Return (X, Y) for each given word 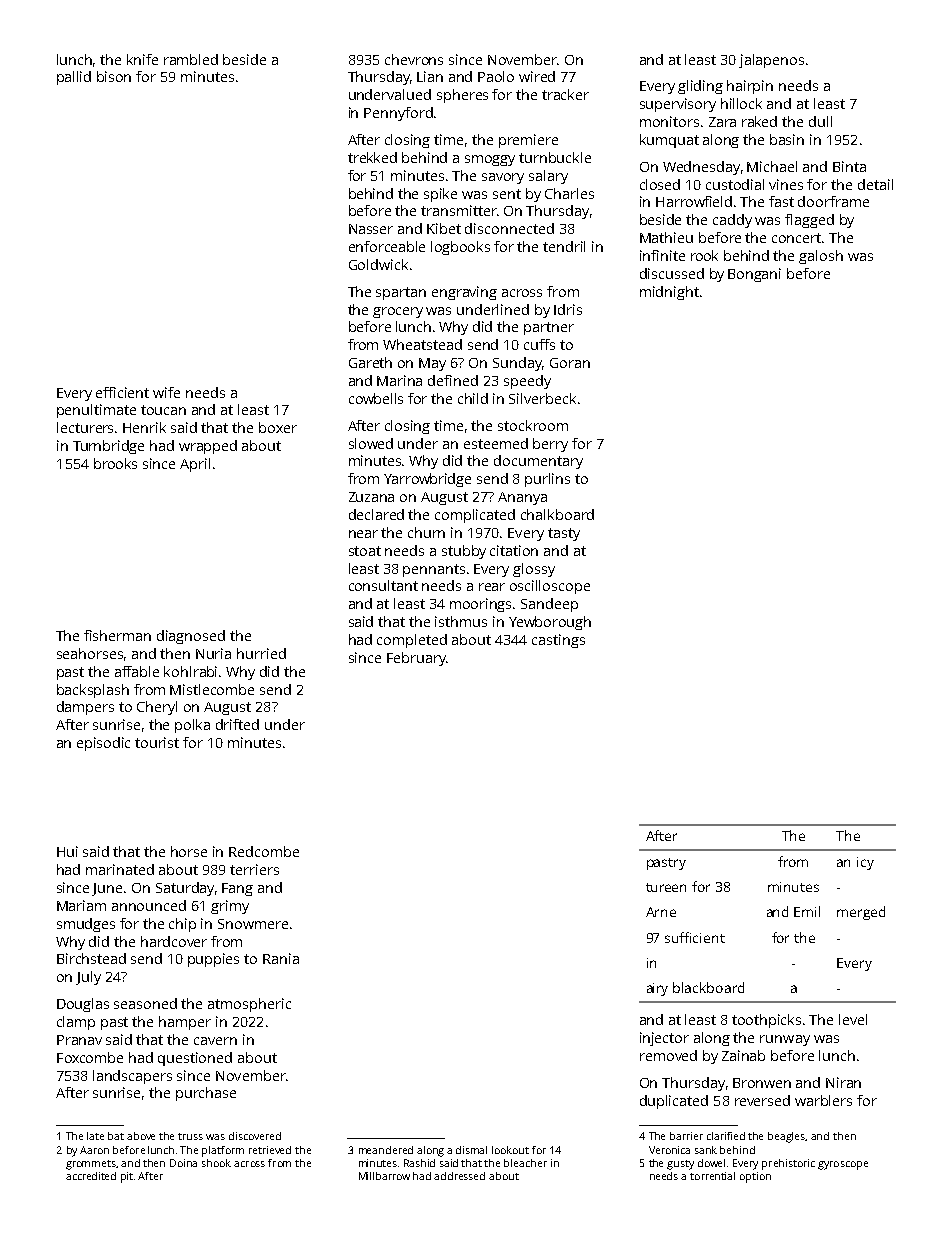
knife (142, 59)
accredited (91, 1176)
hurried (261, 653)
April (195, 465)
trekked (372, 157)
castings (558, 641)
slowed (371, 443)
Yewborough (550, 623)
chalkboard (557, 514)
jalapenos (771, 61)
